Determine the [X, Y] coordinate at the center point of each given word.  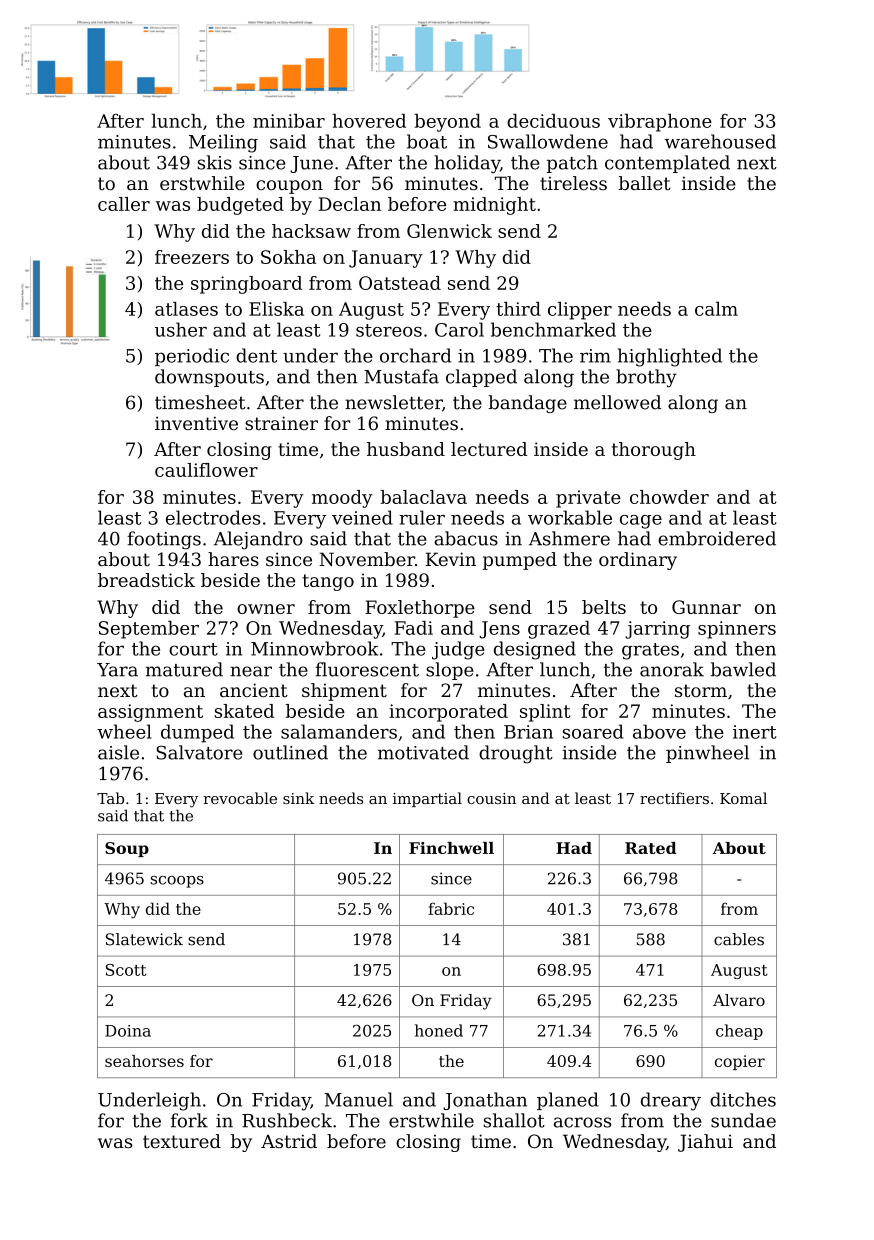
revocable [240, 798]
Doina [128, 1031]
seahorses [144, 1061]
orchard [415, 355]
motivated [423, 752]
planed [568, 1101]
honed [439, 1030]
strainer [281, 423]
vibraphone [660, 123]
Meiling [223, 143]
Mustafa [401, 376]
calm [716, 309]
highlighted [670, 357]
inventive [196, 423]
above [659, 731]
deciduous [553, 121]
